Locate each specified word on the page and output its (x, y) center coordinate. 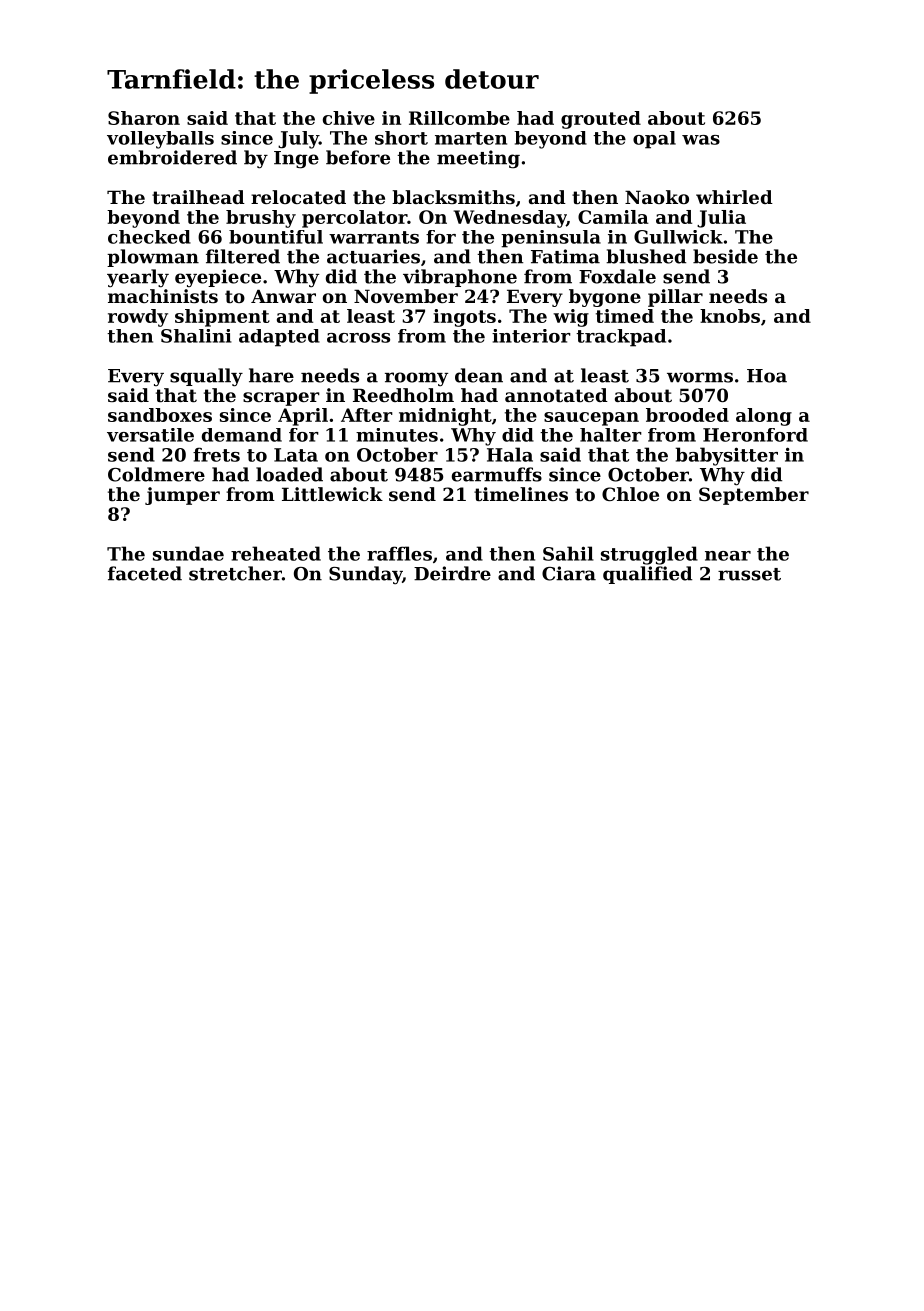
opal (654, 140)
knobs (730, 316)
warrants (374, 237)
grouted (601, 120)
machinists (163, 296)
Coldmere (156, 474)
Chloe (630, 494)
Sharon (144, 118)
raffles (399, 553)
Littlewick (332, 494)
